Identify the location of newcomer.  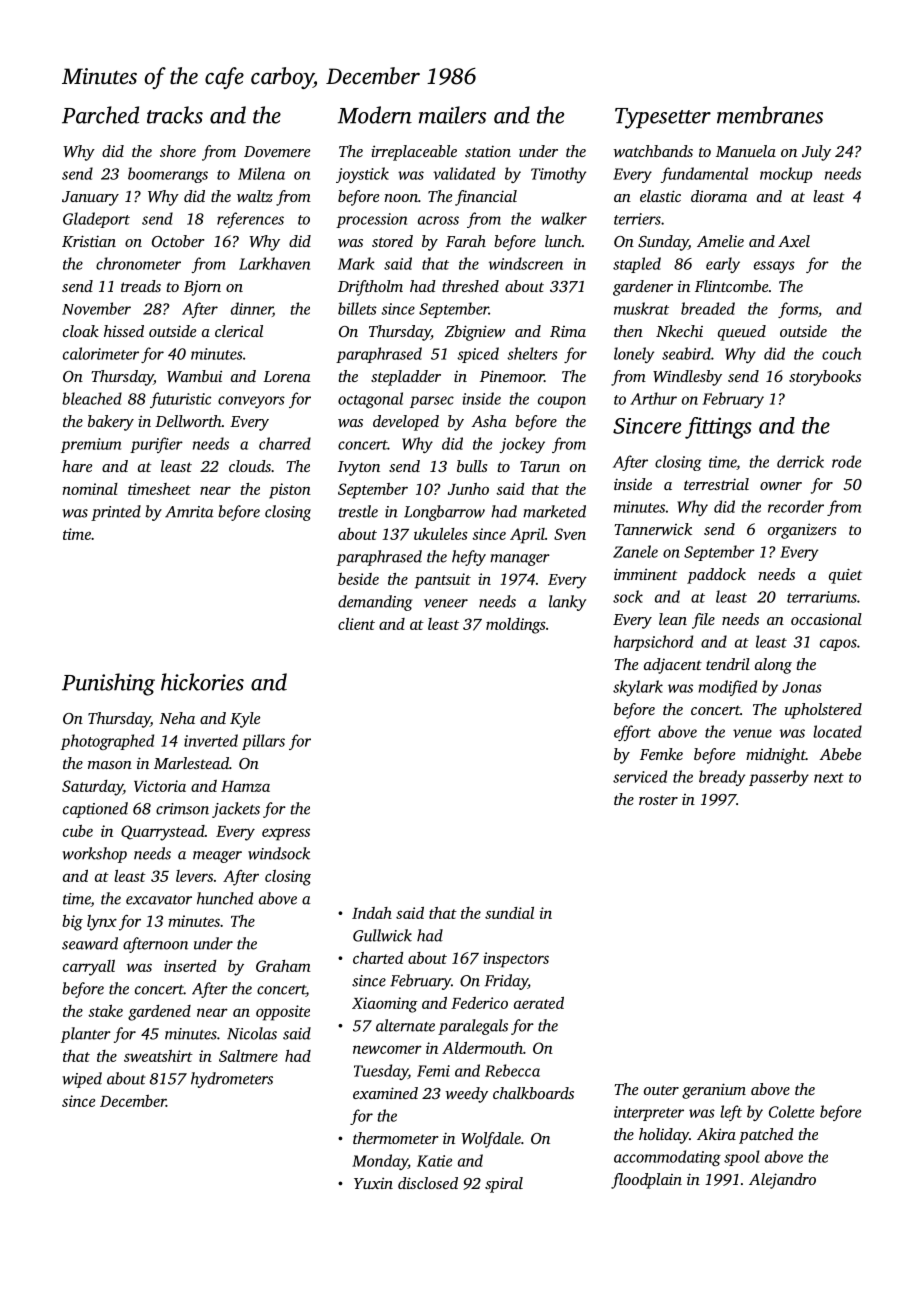
(387, 1049).
